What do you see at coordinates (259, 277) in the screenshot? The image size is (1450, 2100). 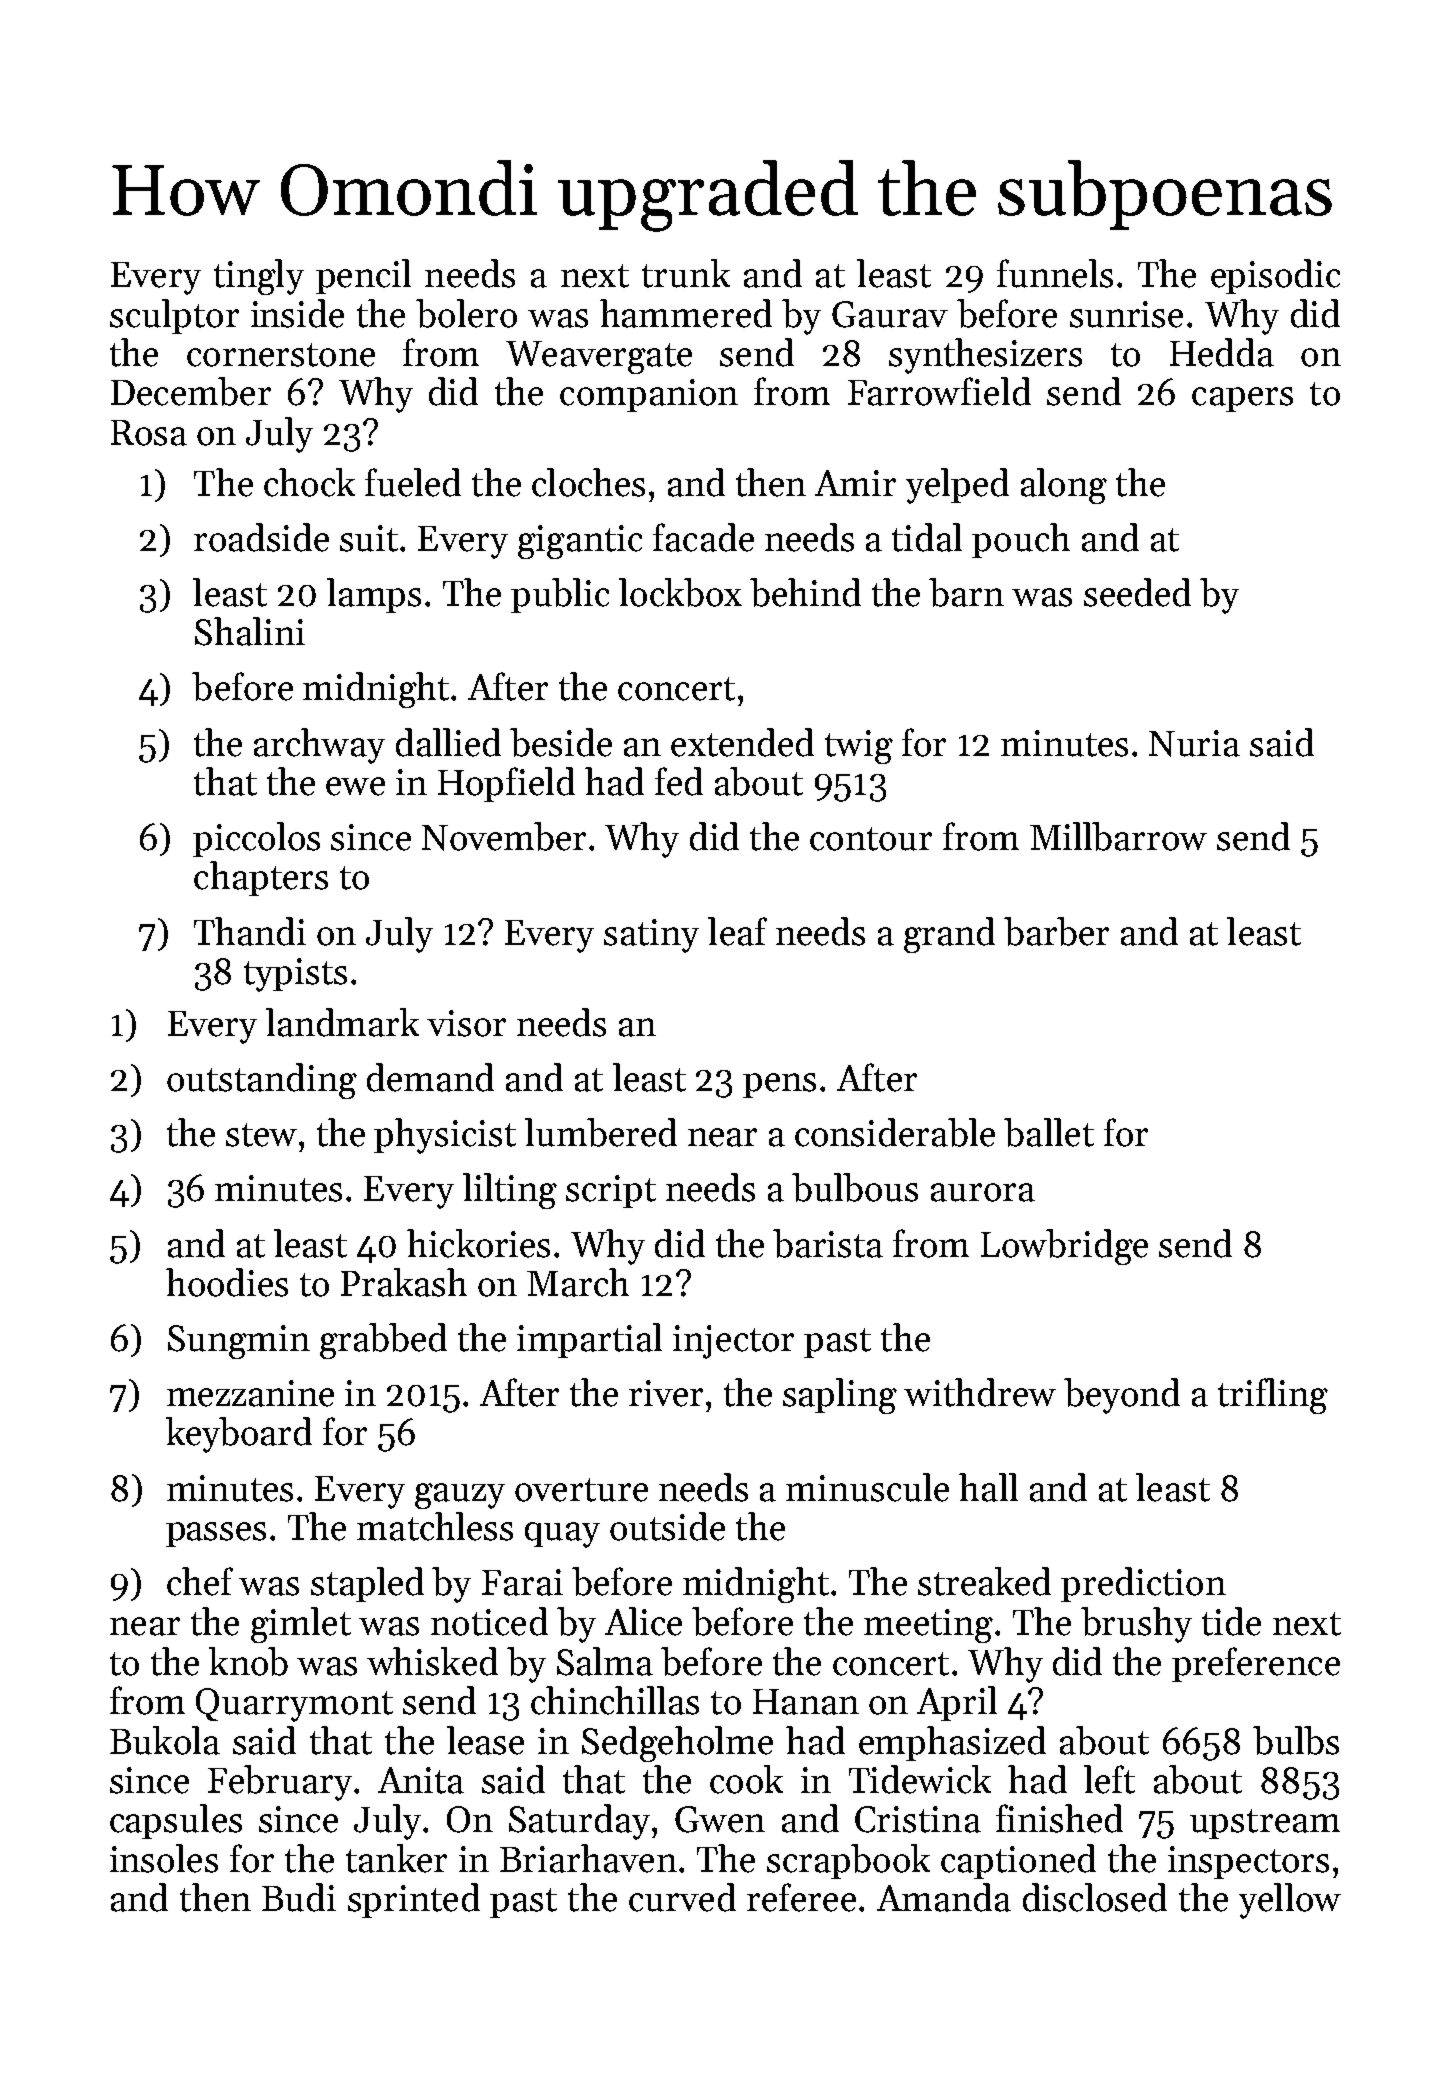 I see `tingly` at bounding box center [259, 277].
